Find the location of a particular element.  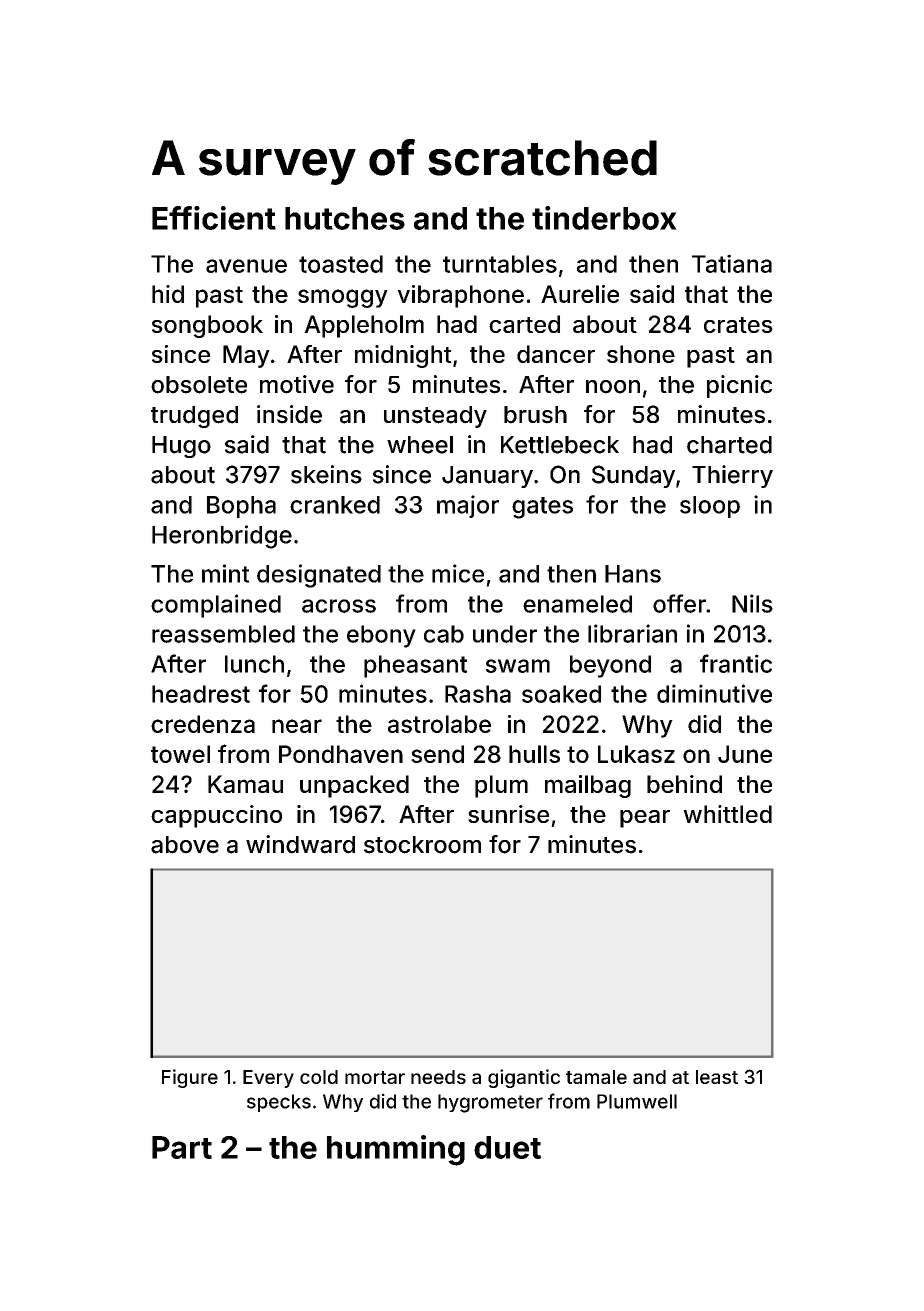

brush is located at coordinates (535, 415).
